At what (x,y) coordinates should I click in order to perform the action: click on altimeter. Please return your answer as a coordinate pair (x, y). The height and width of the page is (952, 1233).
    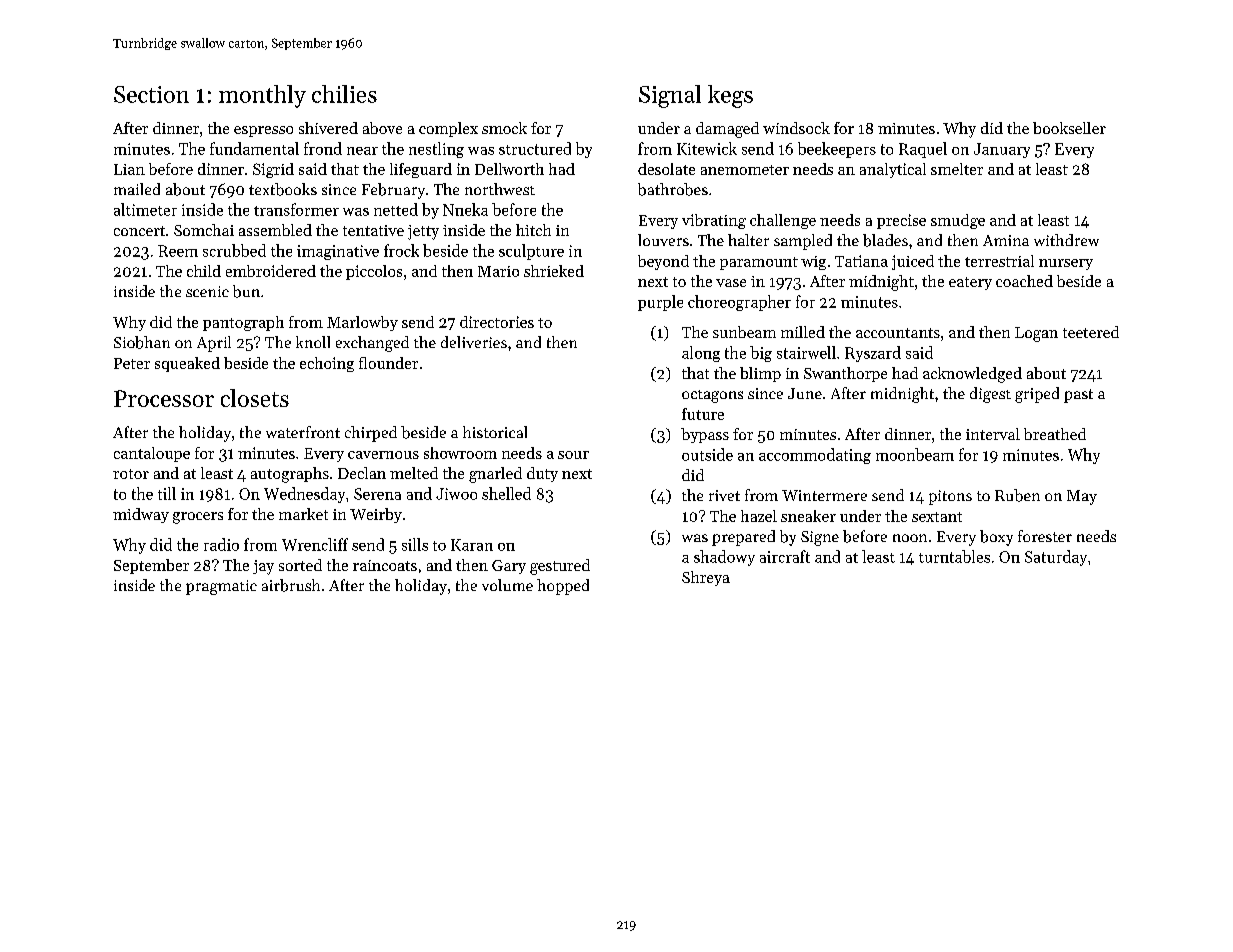
    Looking at the image, I should click on (145, 209).
